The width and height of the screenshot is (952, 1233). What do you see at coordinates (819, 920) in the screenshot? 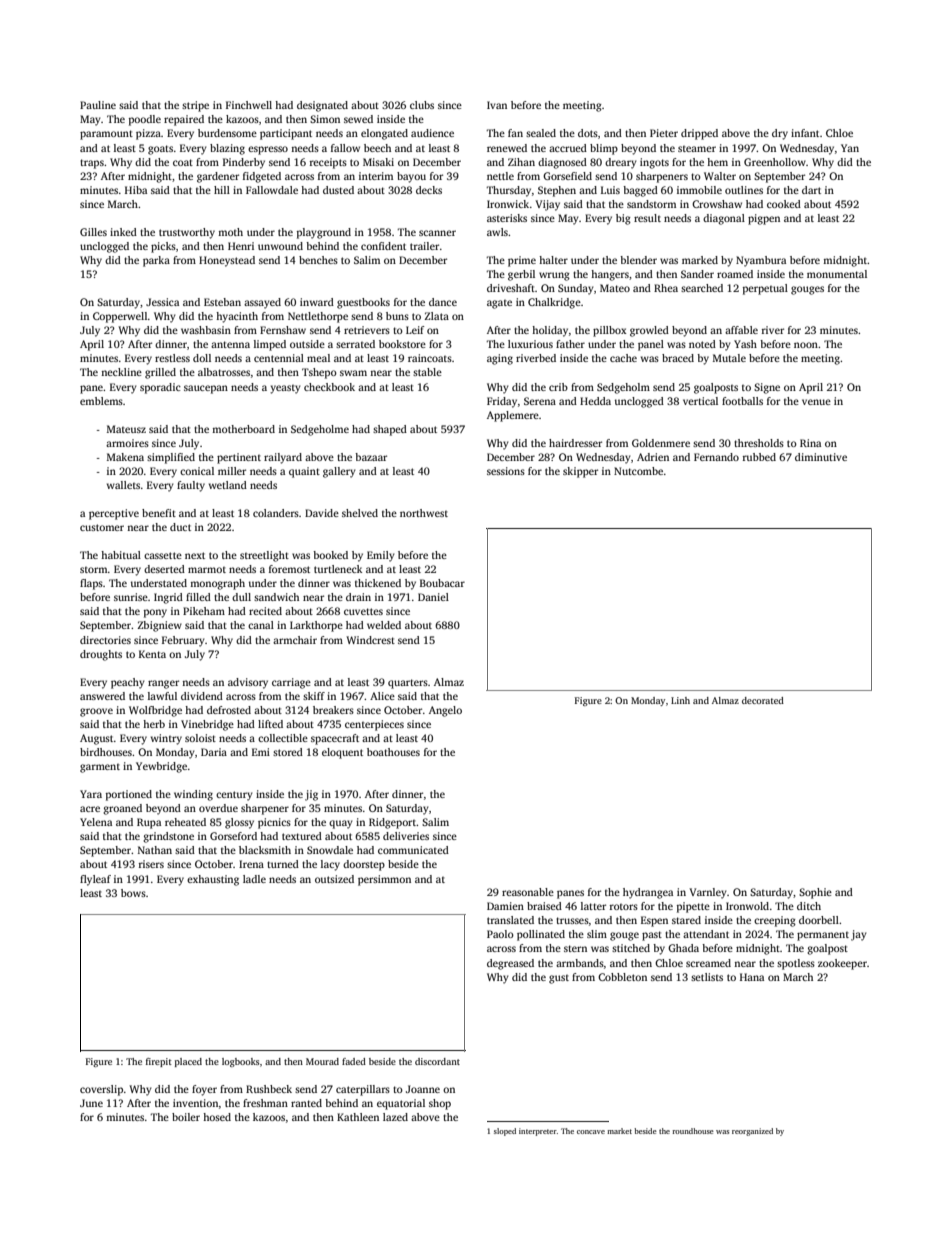
I see `doorbell` at bounding box center [819, 920].
